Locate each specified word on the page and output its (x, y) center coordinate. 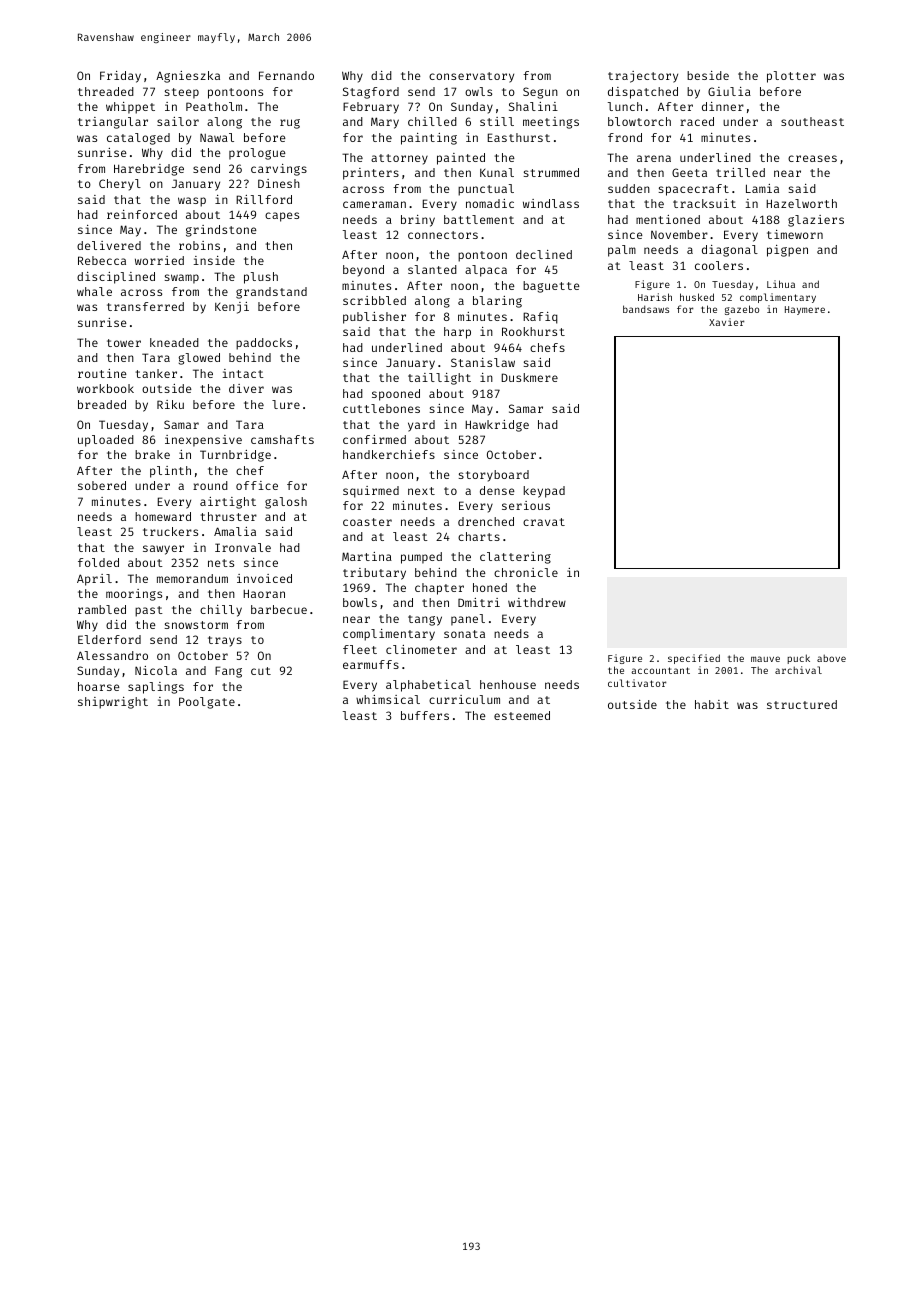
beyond (363, 271)
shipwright (113, 703)
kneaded (174, 342)
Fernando (286, 75)
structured (802, 704)
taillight (439, 379)
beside (708, 75)
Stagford (371, 93)
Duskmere (529, 377)
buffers (425, 715)
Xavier (726, 322)
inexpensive (203, 441)
